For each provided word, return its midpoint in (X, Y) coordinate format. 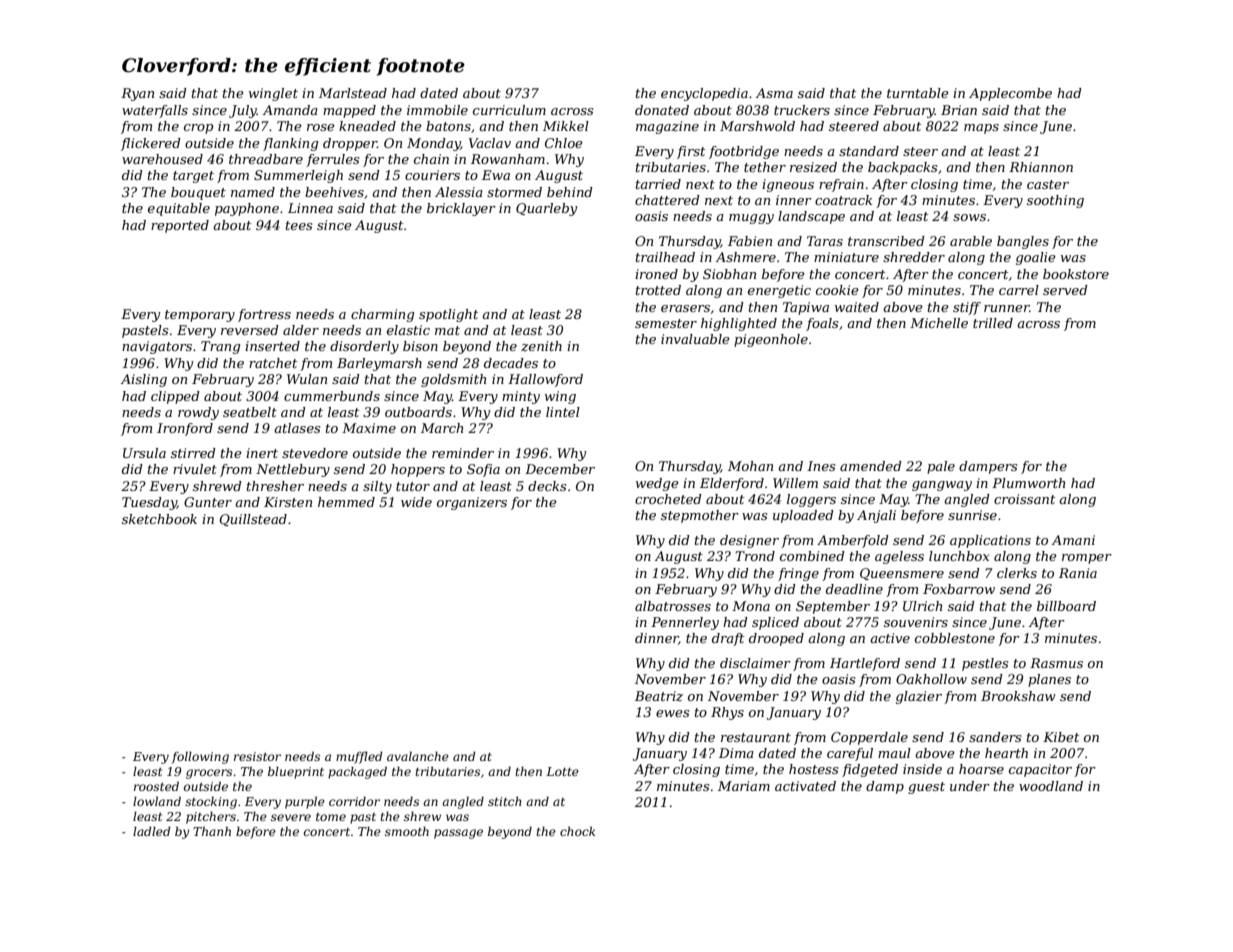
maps (981, 129)
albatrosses (673, 606)
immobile (437, 110)
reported (180, 226)
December (560, 469)
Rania (1078, 573)
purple (305, 803)
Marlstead (353, 93)
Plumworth (1028, 483)
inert (262, 453)
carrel (1019, 290)
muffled (359, 757)
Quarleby (546, 209)
